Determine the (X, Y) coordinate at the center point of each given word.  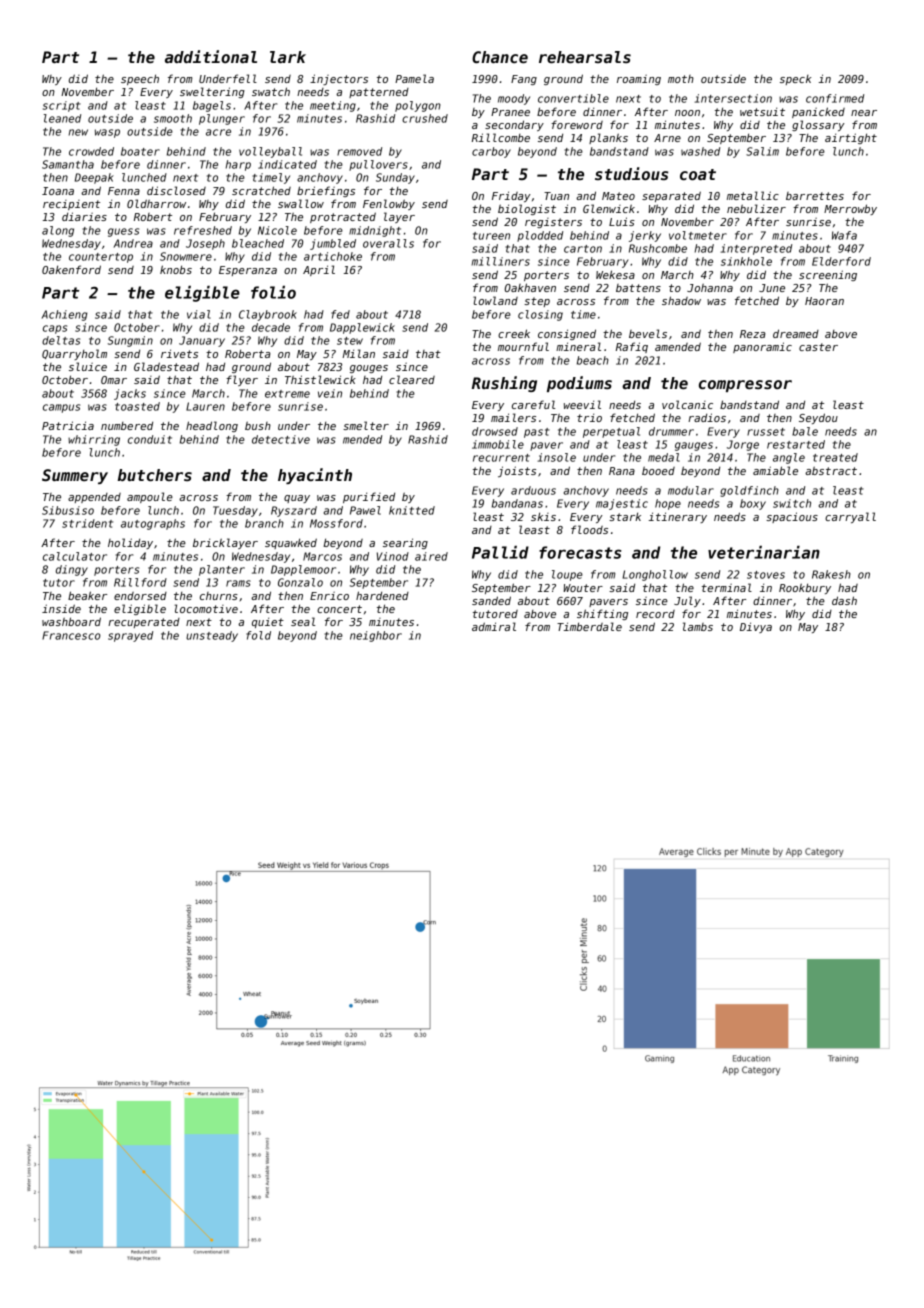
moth (681, 79)
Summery (75, 476)
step (537, 302)
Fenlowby (389, 204)
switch (792, 503)
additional (211, 56)
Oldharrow (156, 203)
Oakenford (71, 269)
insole (557, 457)
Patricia (68, 425)
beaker (87, 595)
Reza (753, 334)
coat (698, 174)
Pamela (414, 78)
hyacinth (315, 476)
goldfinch (749, 491)
